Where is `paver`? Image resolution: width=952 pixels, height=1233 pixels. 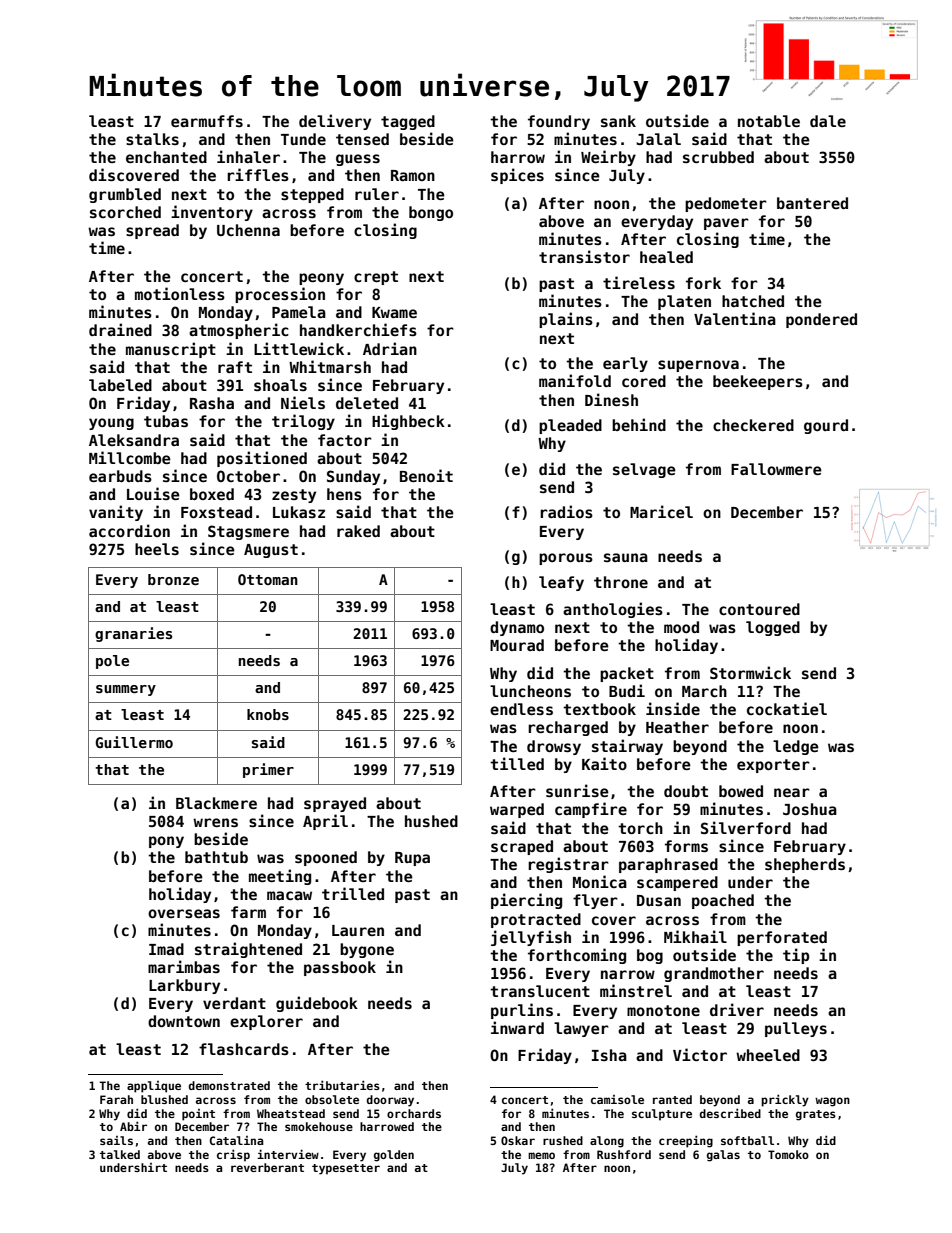
paver is located at coordinates (726, 224).
